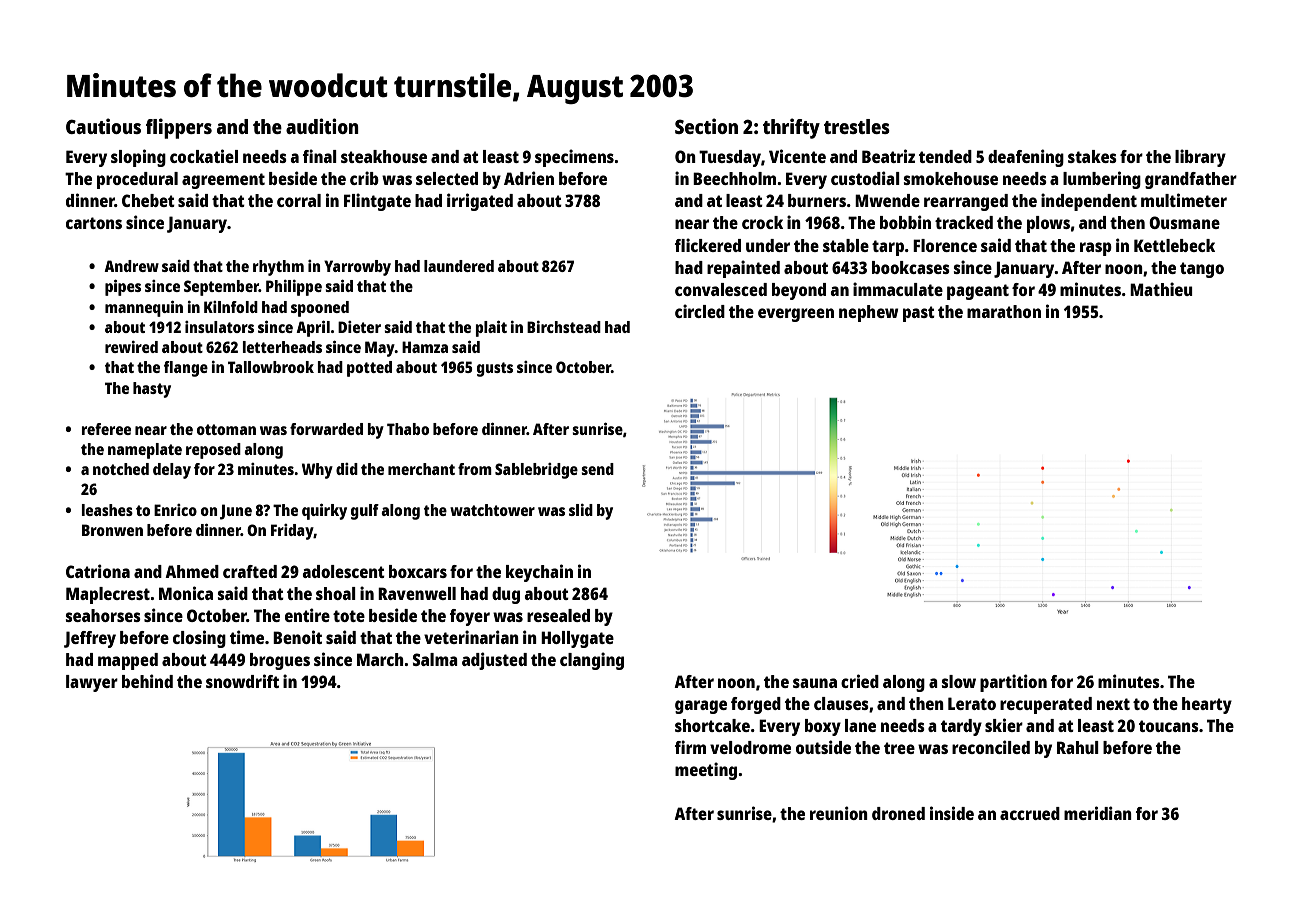  Describe the element at coordinates (226, 429) in the screenshot. I see `ottoman` at that location.
